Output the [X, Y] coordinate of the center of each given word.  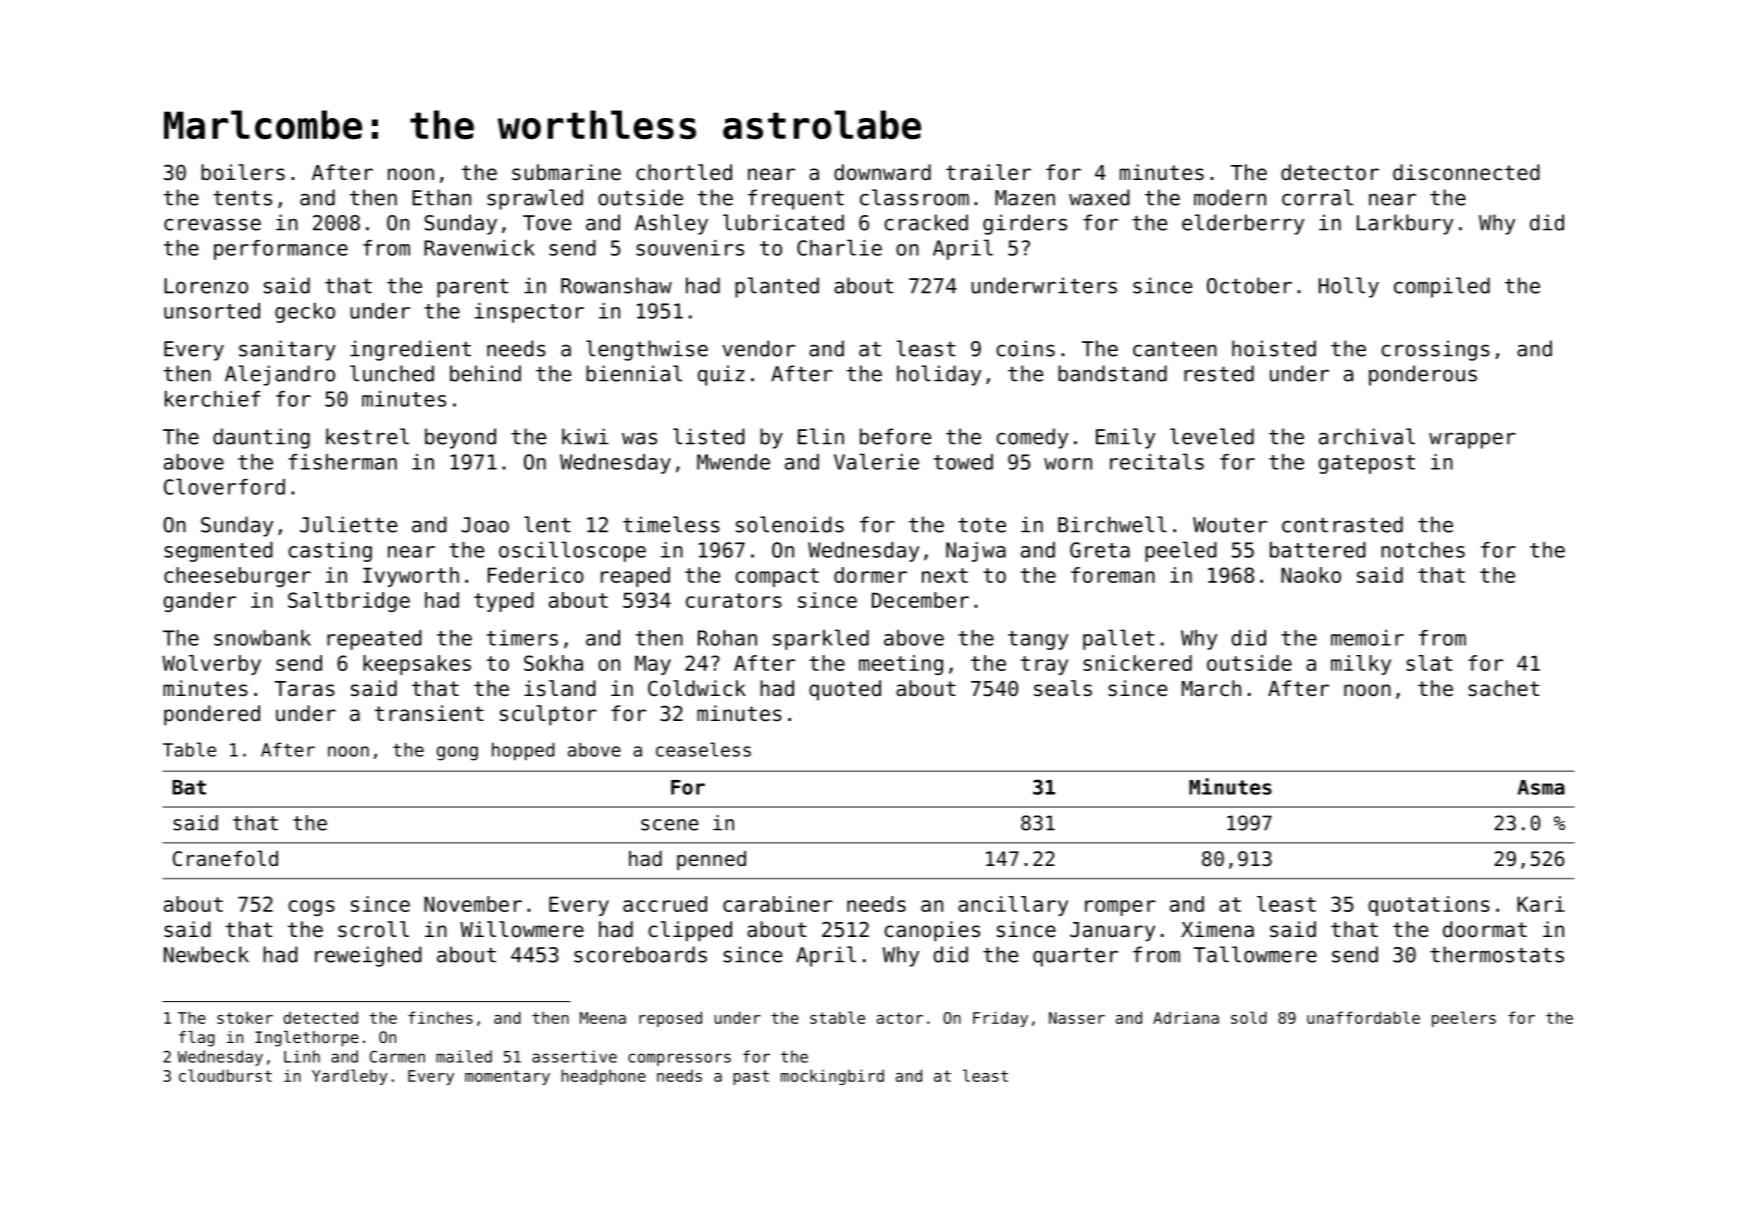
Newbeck [206, 954]
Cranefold [225, 858]
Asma [1541, 787]
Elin [821, 436]
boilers [243, 172]
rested [1219, 373]
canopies [932, 931]
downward [882, 172]
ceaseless [703, 749]
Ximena [1217, 929]
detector [1330, 172]
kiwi [585, 436]
